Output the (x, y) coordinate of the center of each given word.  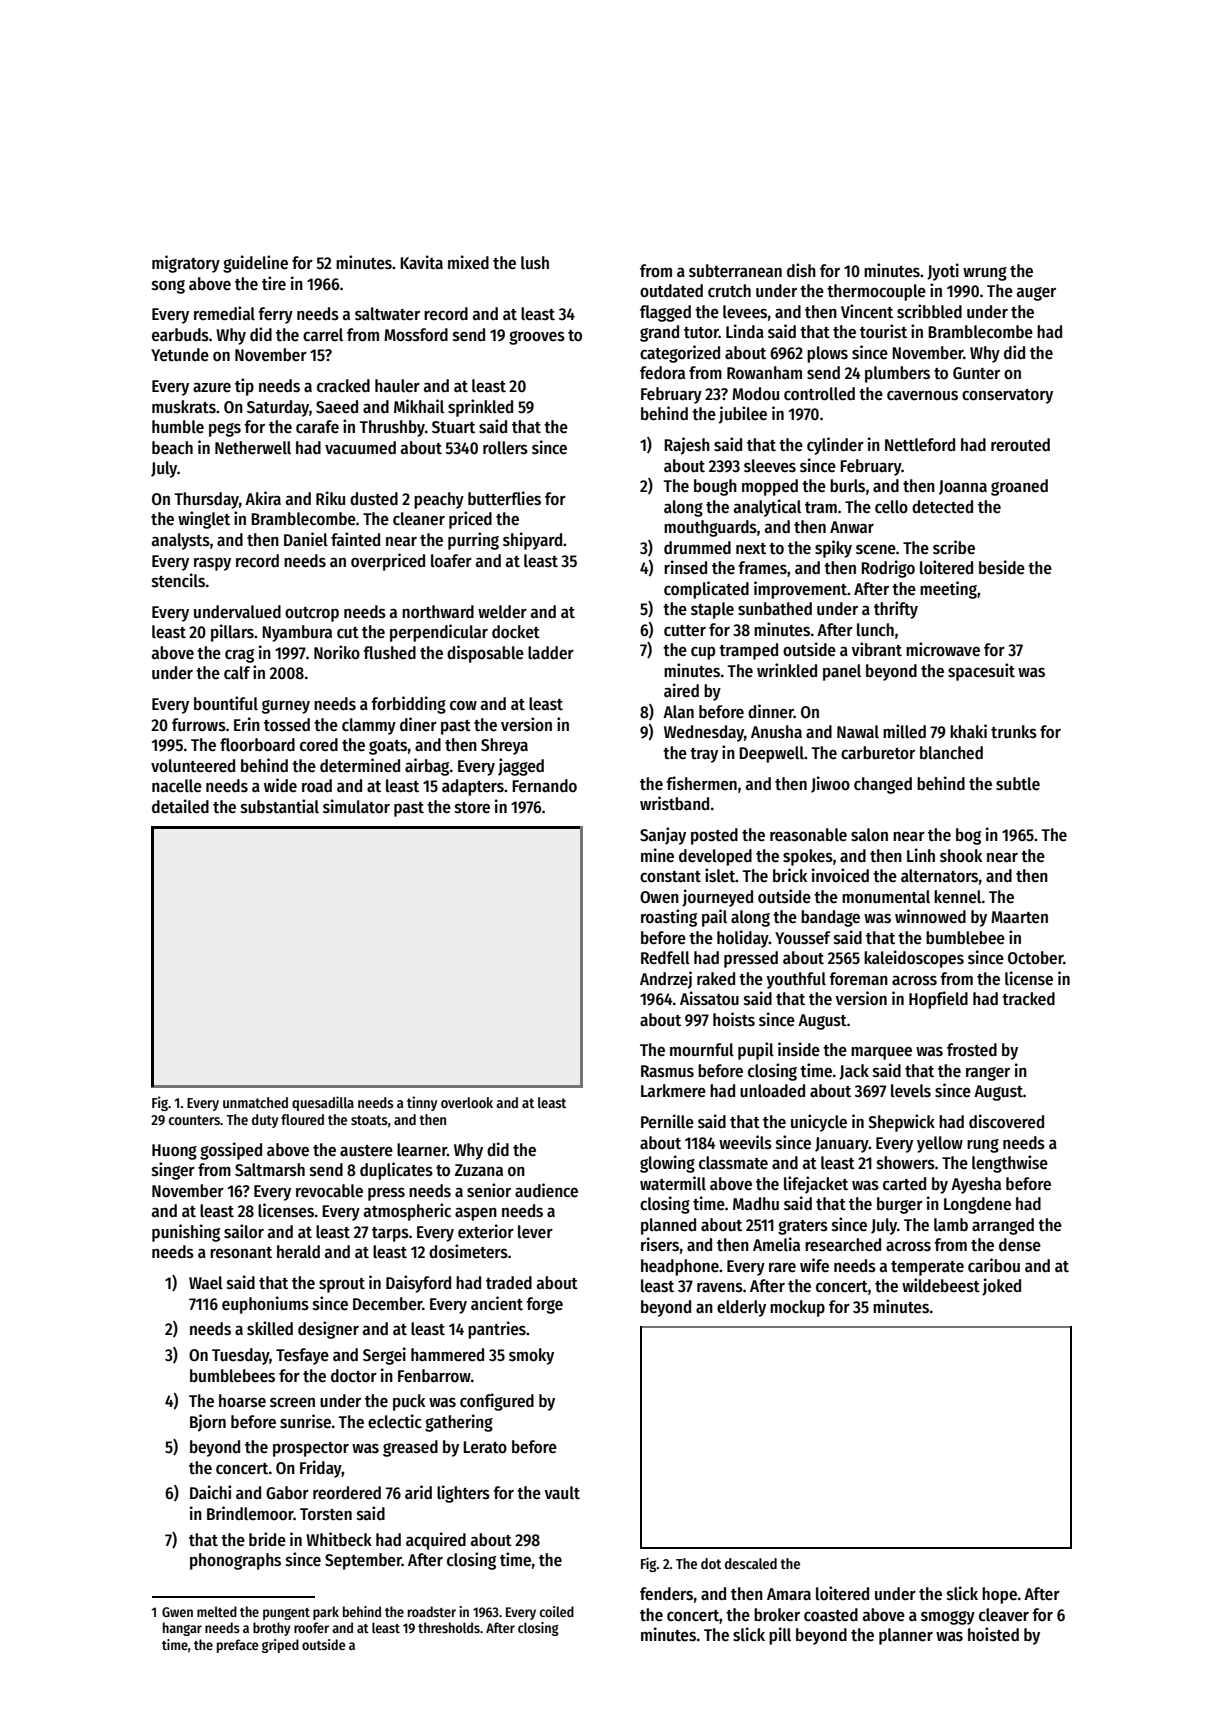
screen (292, 1402)
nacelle (177, 786)
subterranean (735, 271)
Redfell (665, 958)
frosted (972, 1050)
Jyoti (943, 272)
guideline (255, 264)
